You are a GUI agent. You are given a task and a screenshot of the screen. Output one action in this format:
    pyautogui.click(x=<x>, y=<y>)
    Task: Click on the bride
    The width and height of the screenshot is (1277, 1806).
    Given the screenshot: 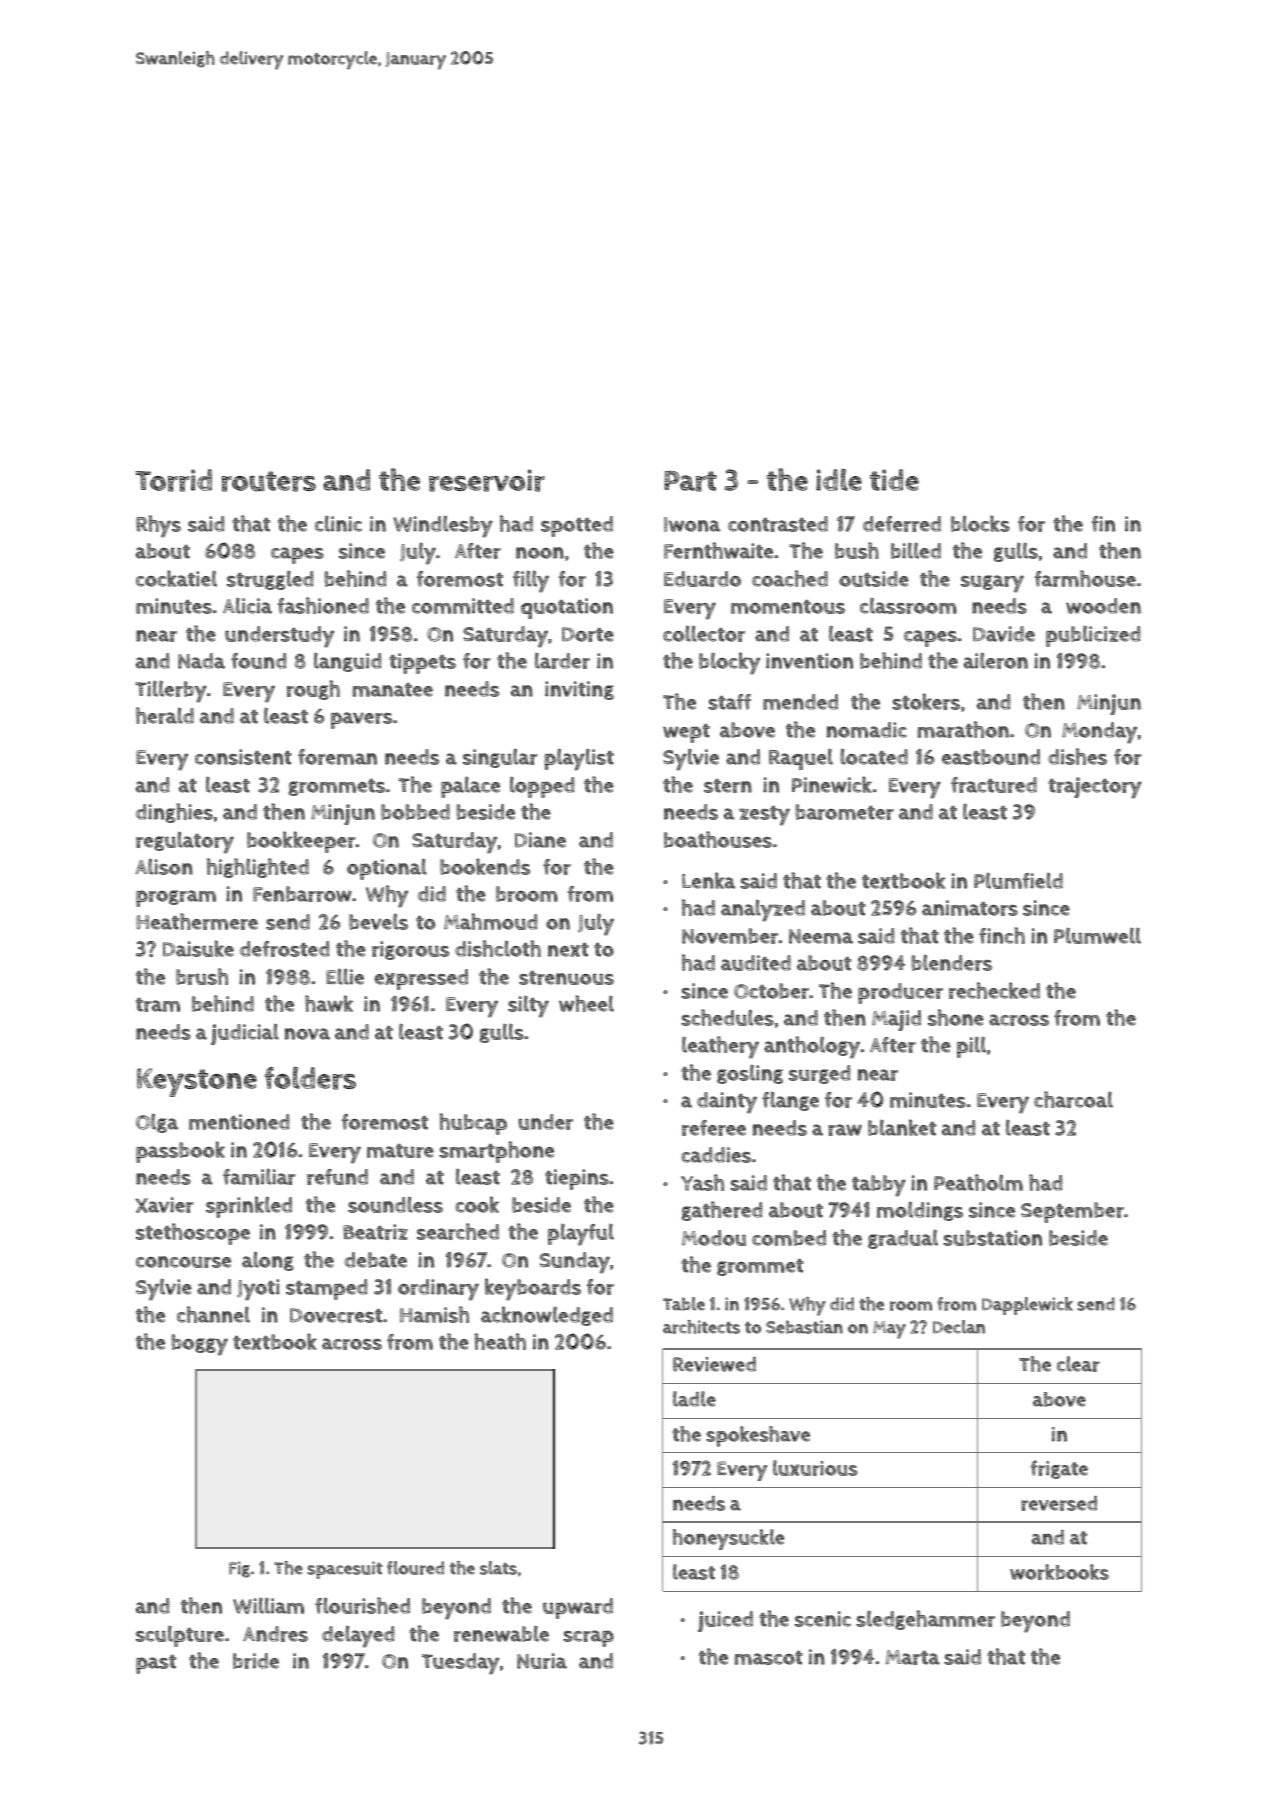 What is the action you would take?
    pyautogui.click(x=256, y=1661)
